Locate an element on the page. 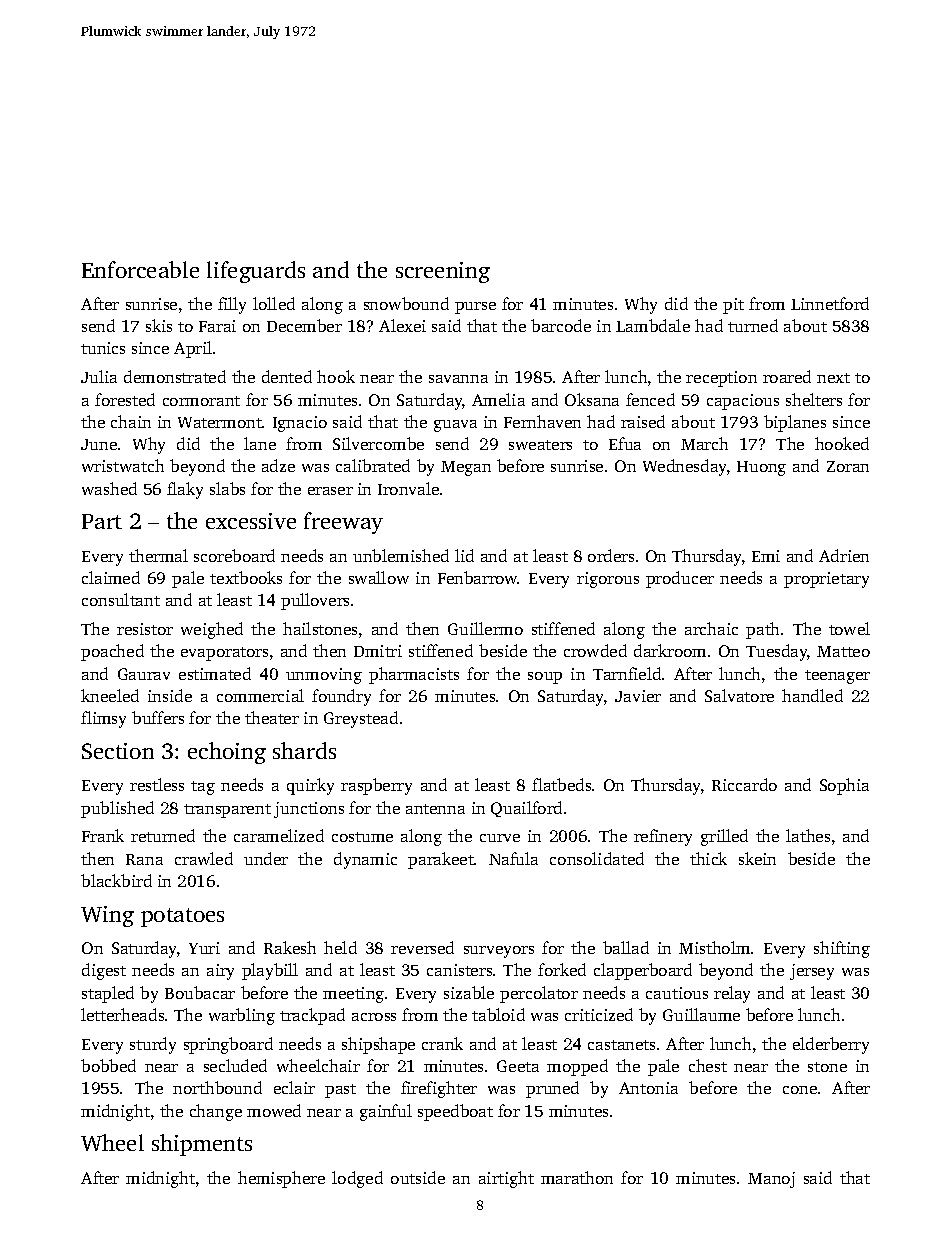  tunics is located at coordinates (103, 348).
